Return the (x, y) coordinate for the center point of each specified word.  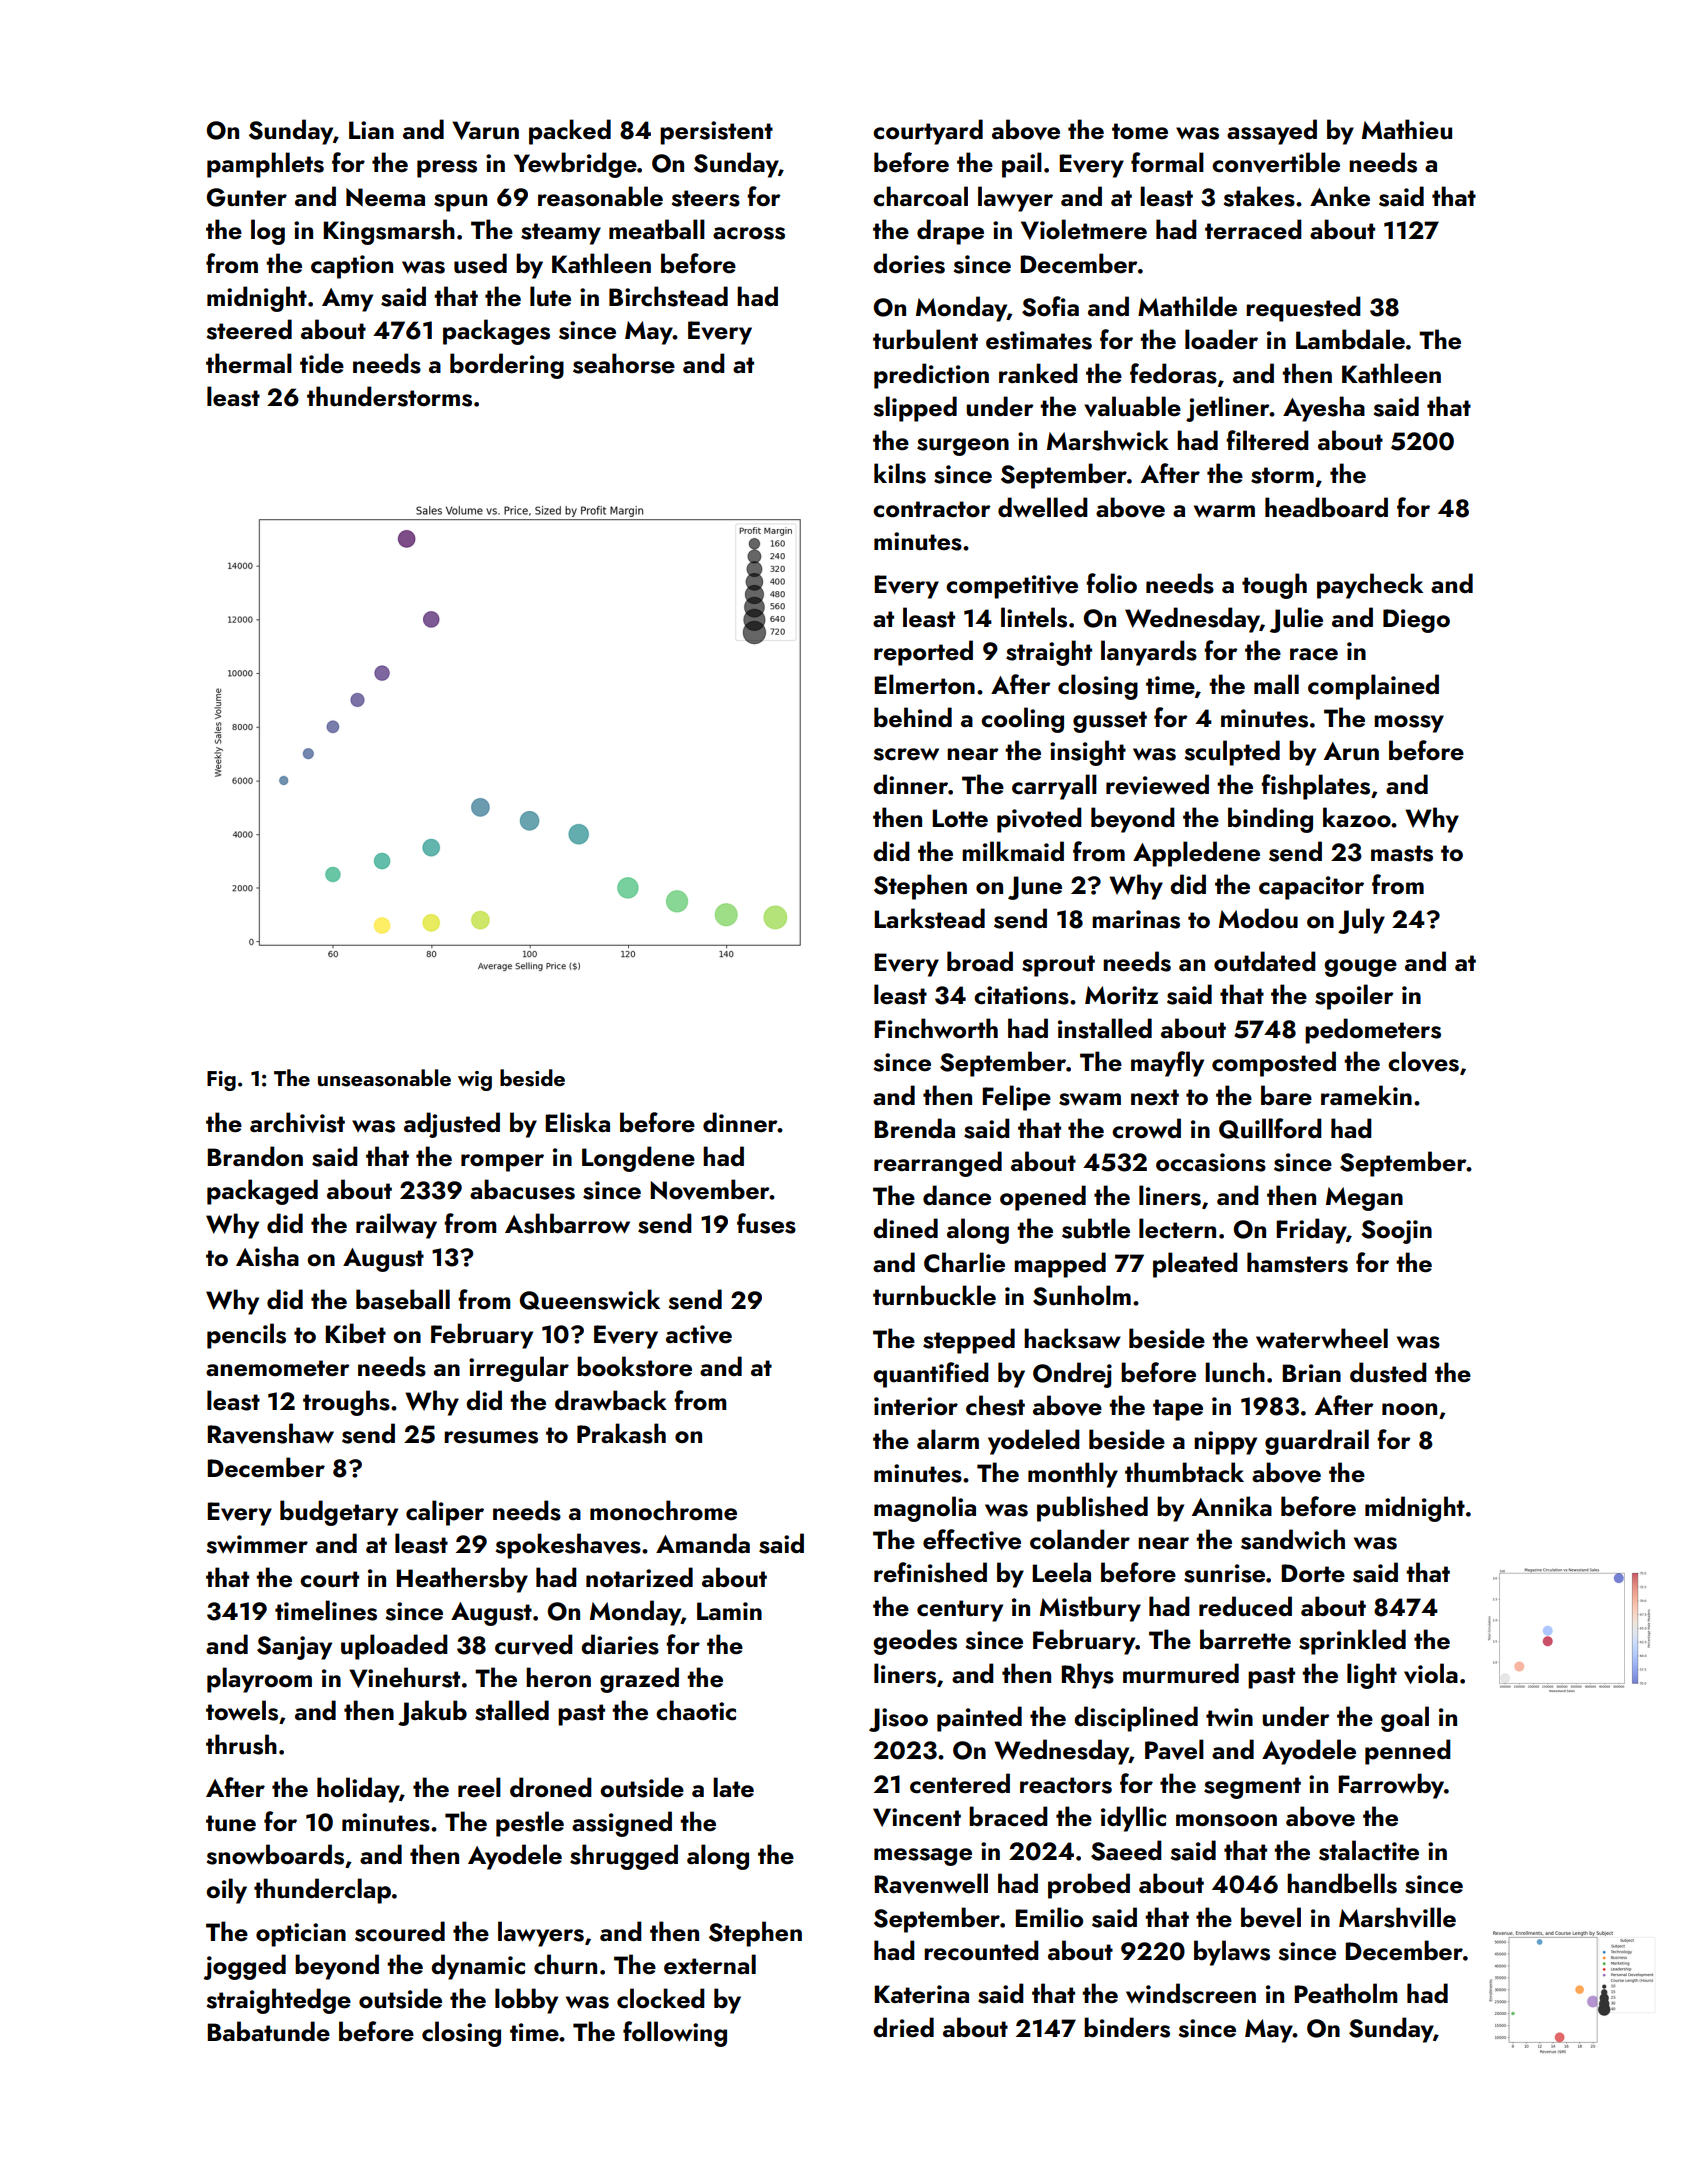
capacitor (1311, 888)
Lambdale (1350, 339)
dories (909, 263)
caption (352, 267)
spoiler (1354, 997)
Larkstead (929, 918)
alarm (948, 1439)
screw (906, 754)
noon (1409, 1409)
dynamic (478, 1967)
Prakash (621, 1433)
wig (475, 1081)
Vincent (917, 1817)
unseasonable (384, 1078)
